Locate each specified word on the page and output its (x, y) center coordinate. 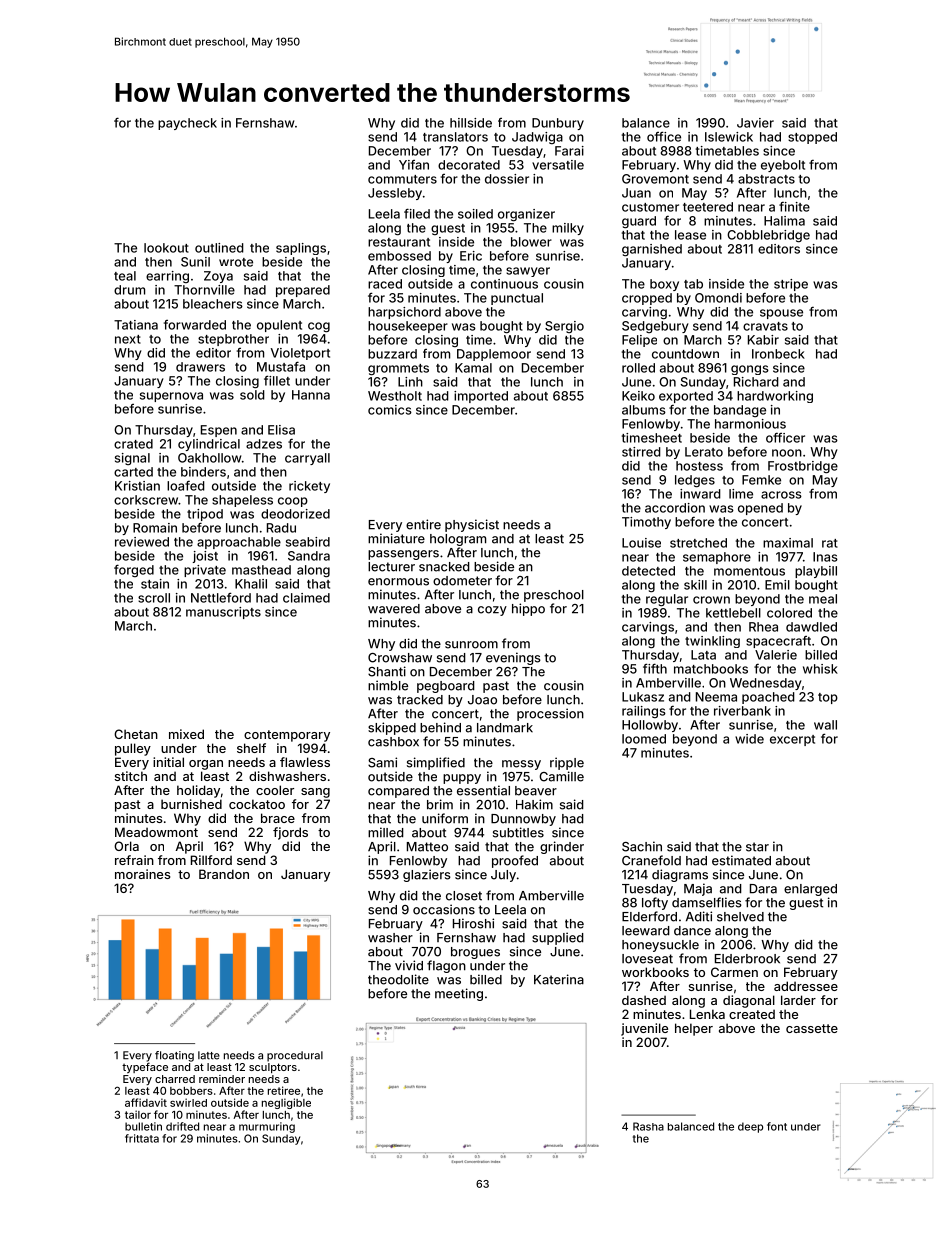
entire (423, 524)
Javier (755, 123)
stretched (698, 543)
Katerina (559, 979)
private (205, 571)
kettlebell (733, 613)
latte (209, 1055)
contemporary (287, 736)
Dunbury (558, 124)
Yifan (414, 165)
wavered (394, 609)
